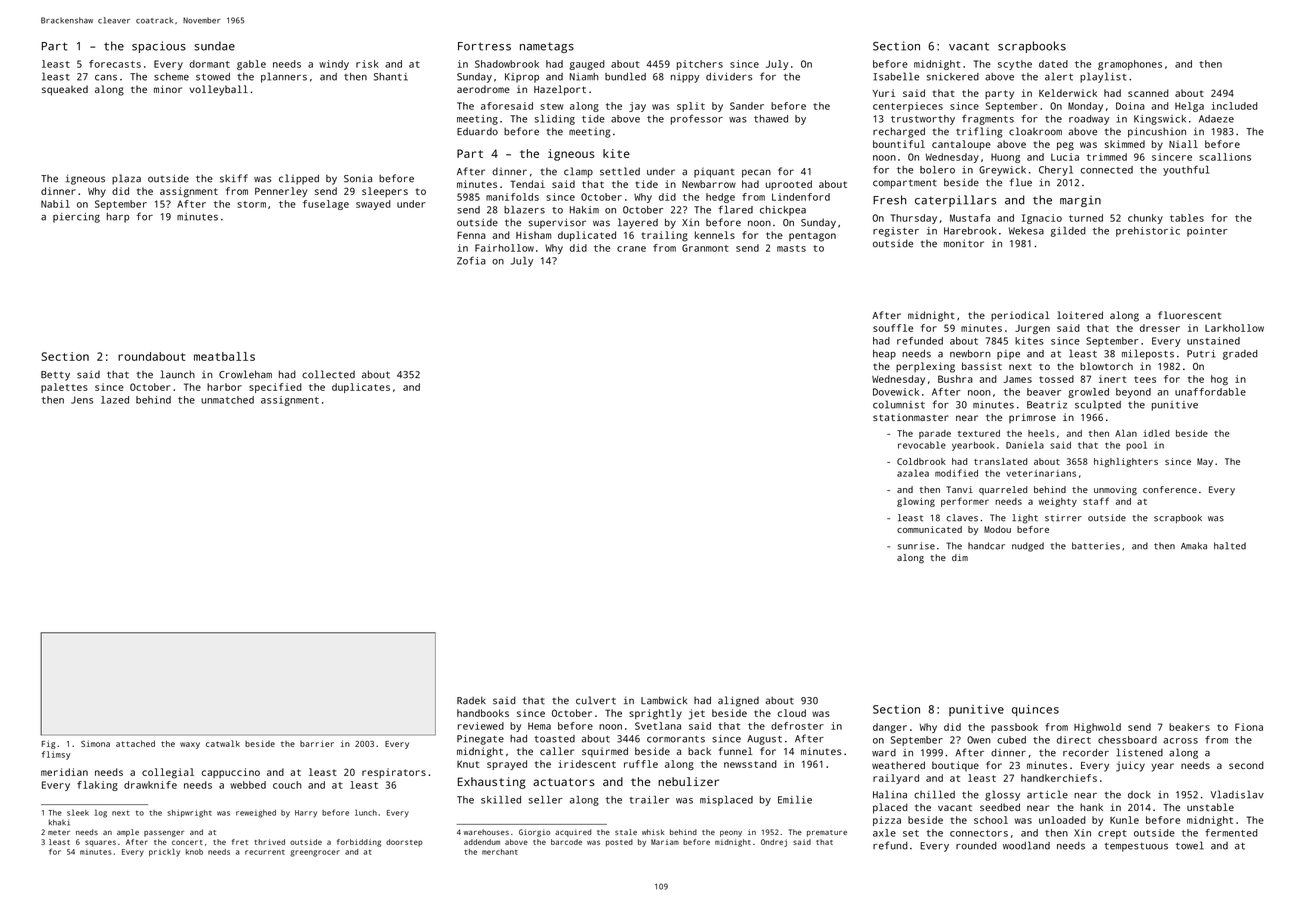  I want to click on trimmed, so click(1107, 157).
